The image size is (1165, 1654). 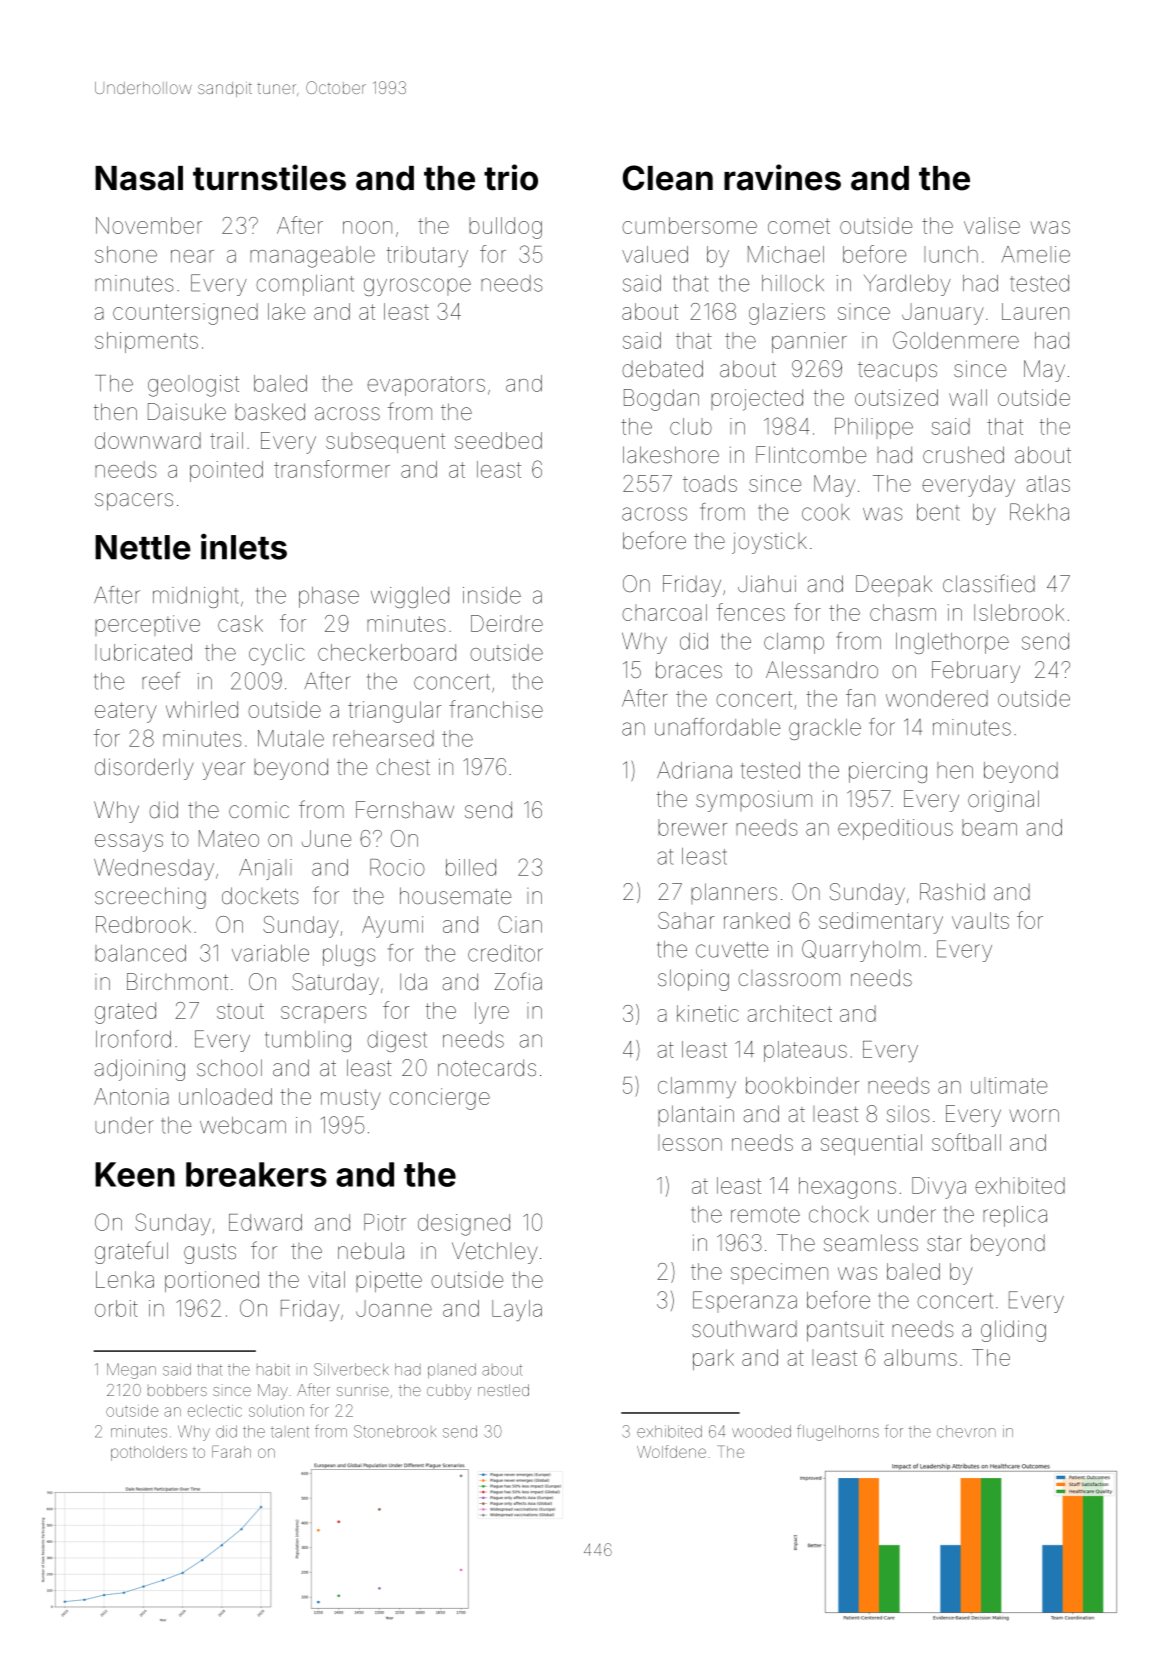 What do you see at coordinates (782, 177) in the screenshot?
I see `ravines` at bounding box center [782, 177].
